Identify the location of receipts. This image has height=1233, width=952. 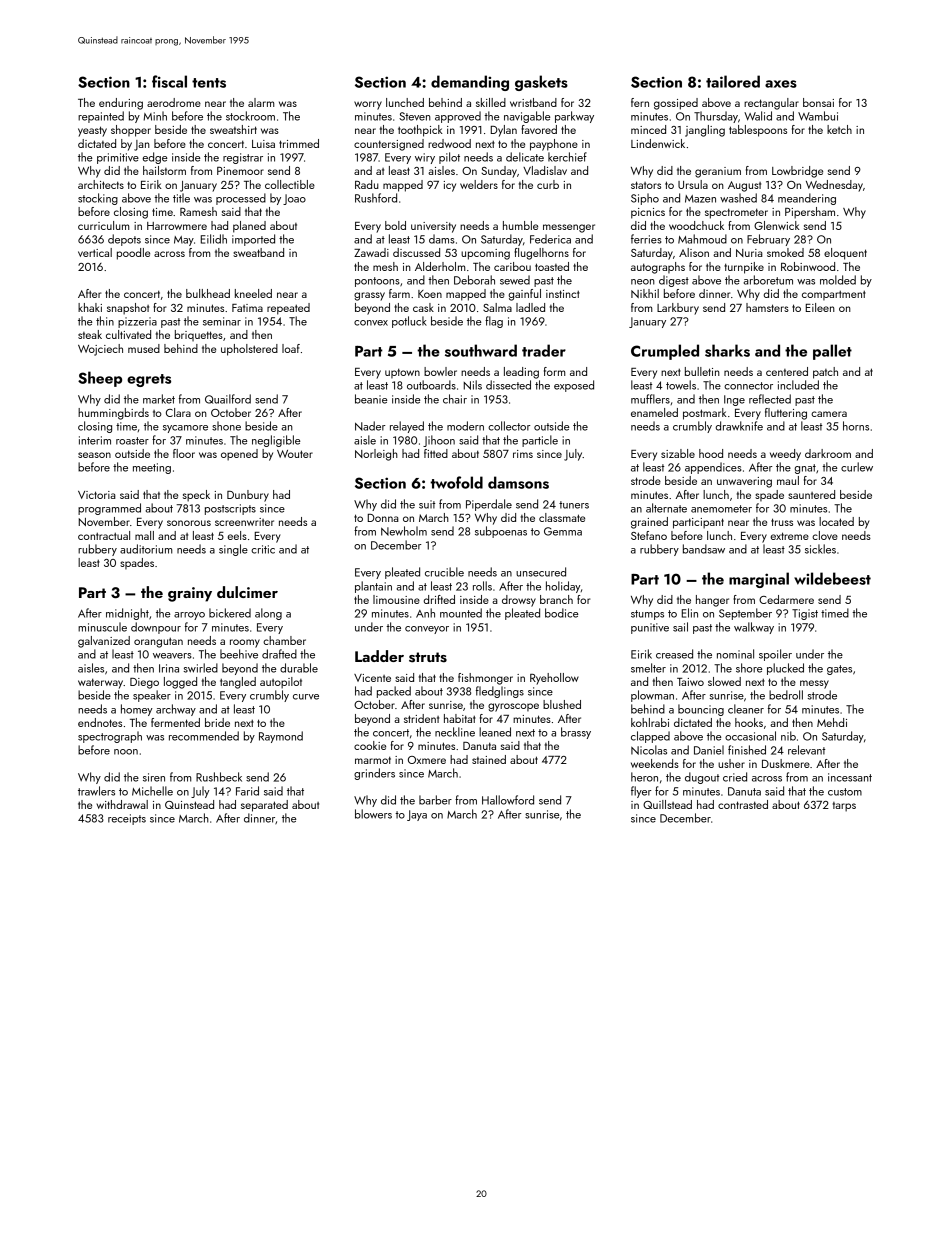
(127, 819).
